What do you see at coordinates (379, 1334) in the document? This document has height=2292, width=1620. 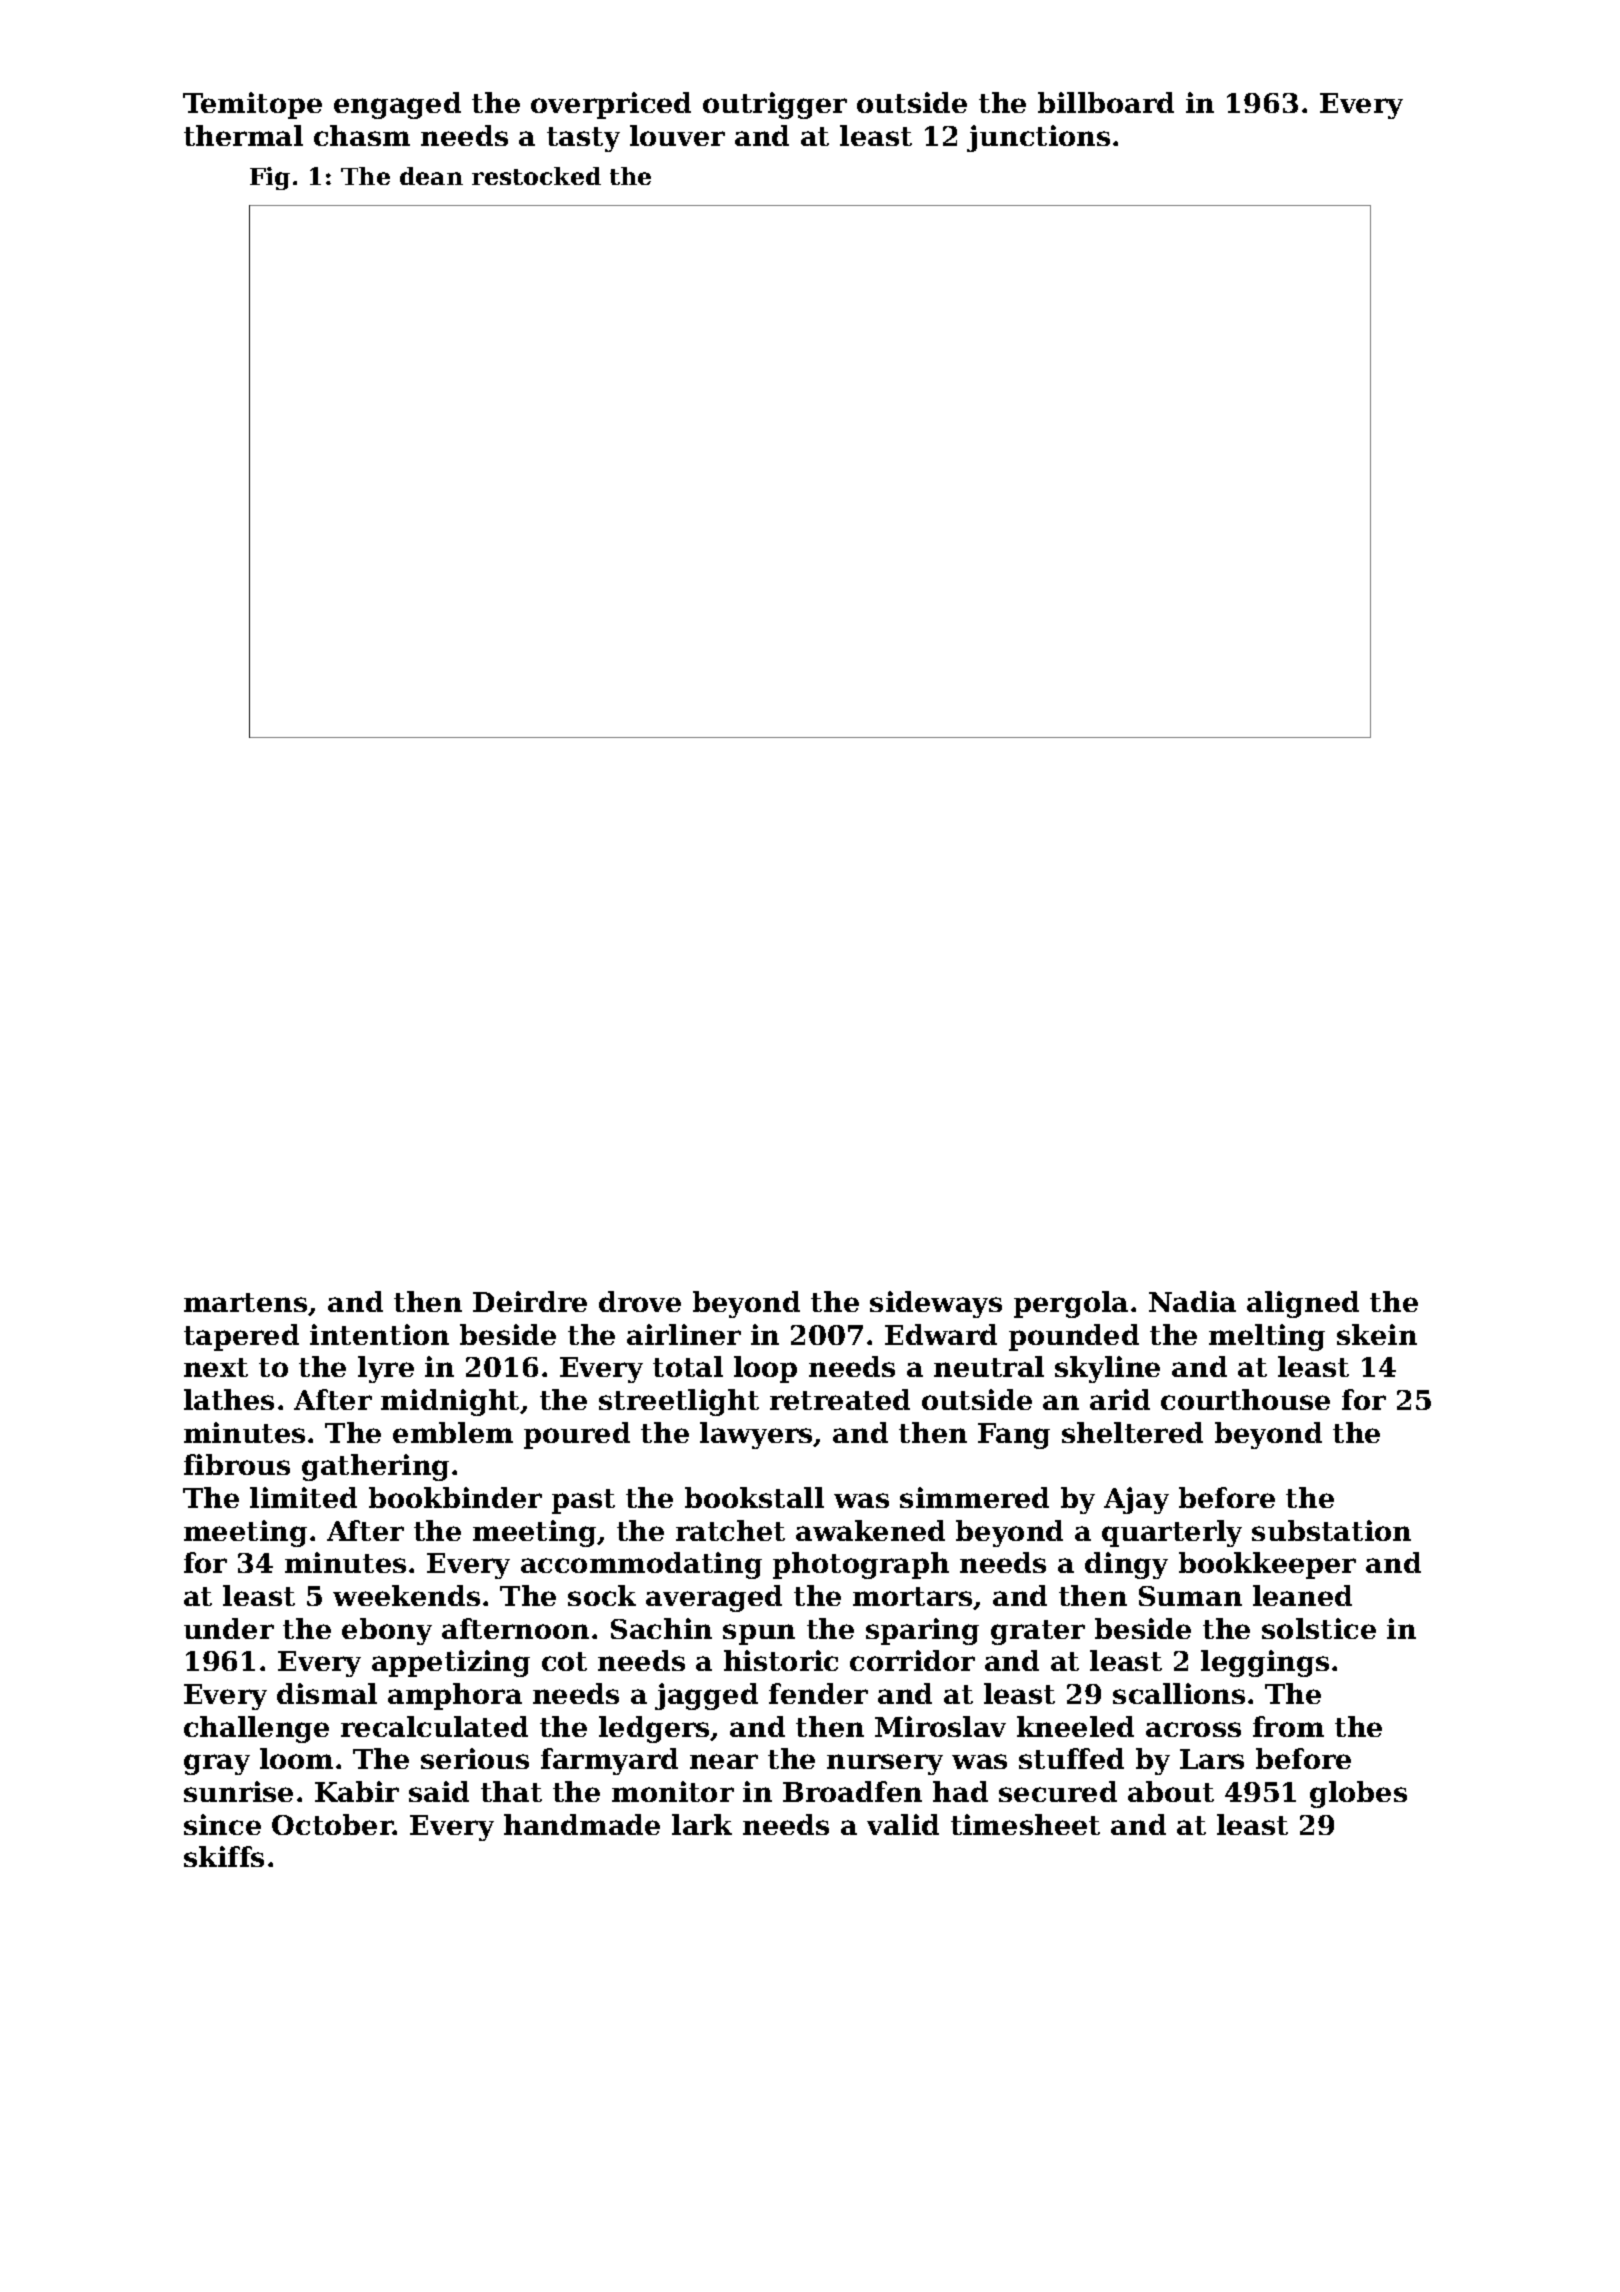 I see `intention` at bounding box center [379, 1334].
